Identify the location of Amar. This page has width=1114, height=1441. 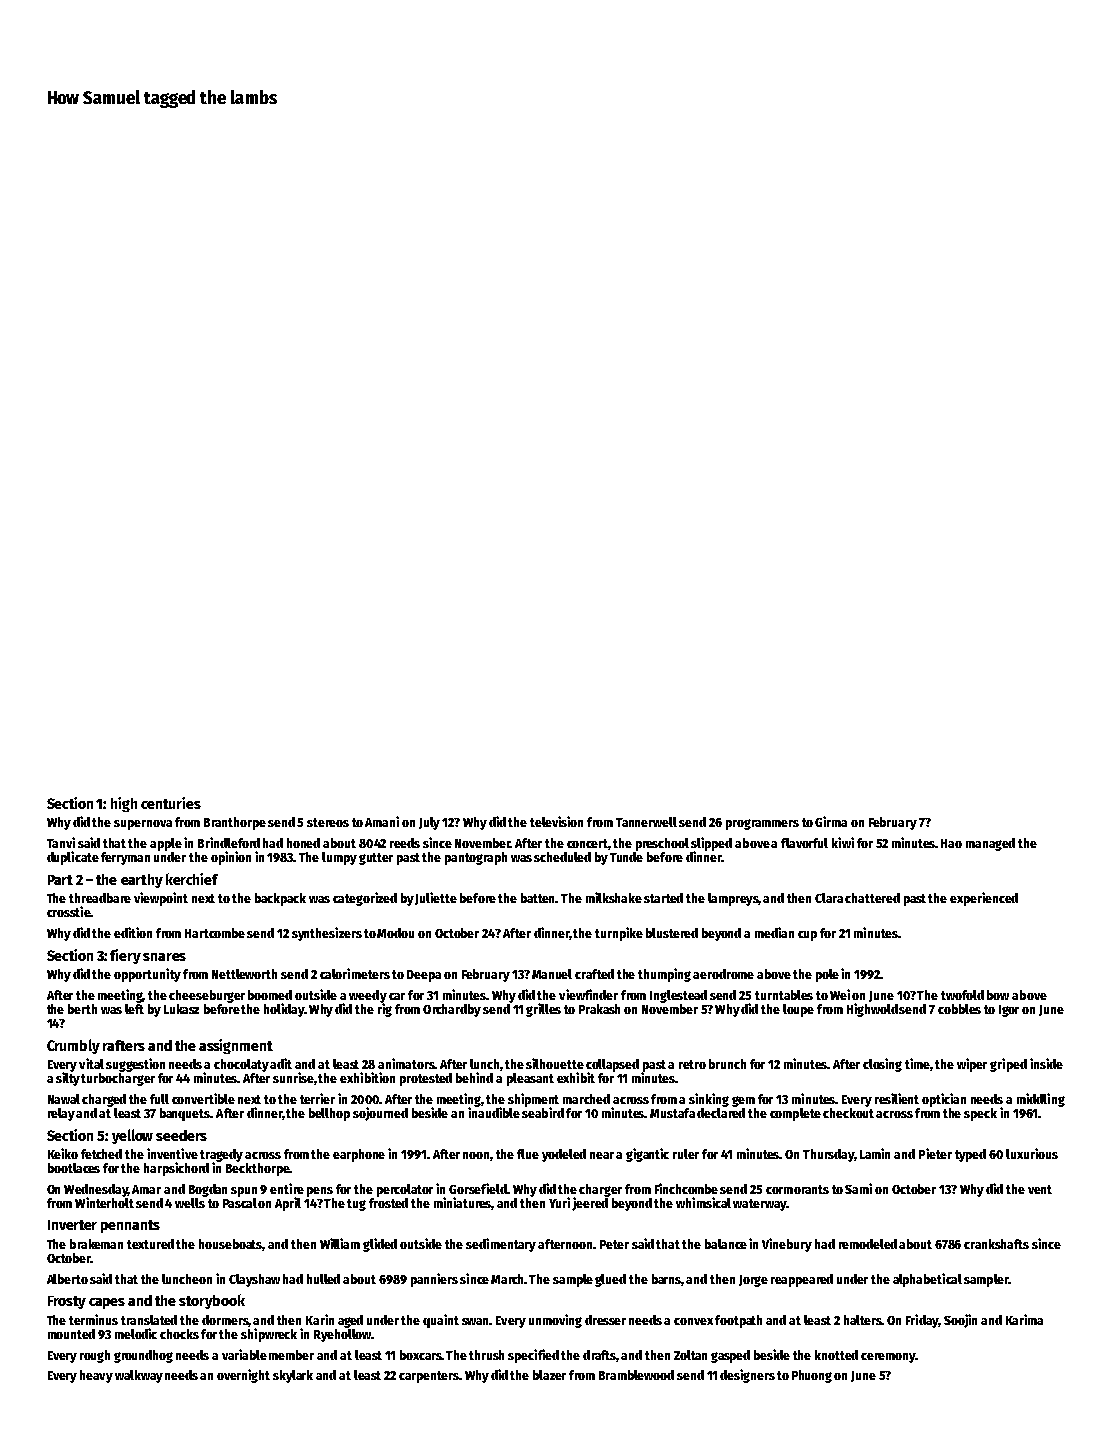
(146, 1189).
